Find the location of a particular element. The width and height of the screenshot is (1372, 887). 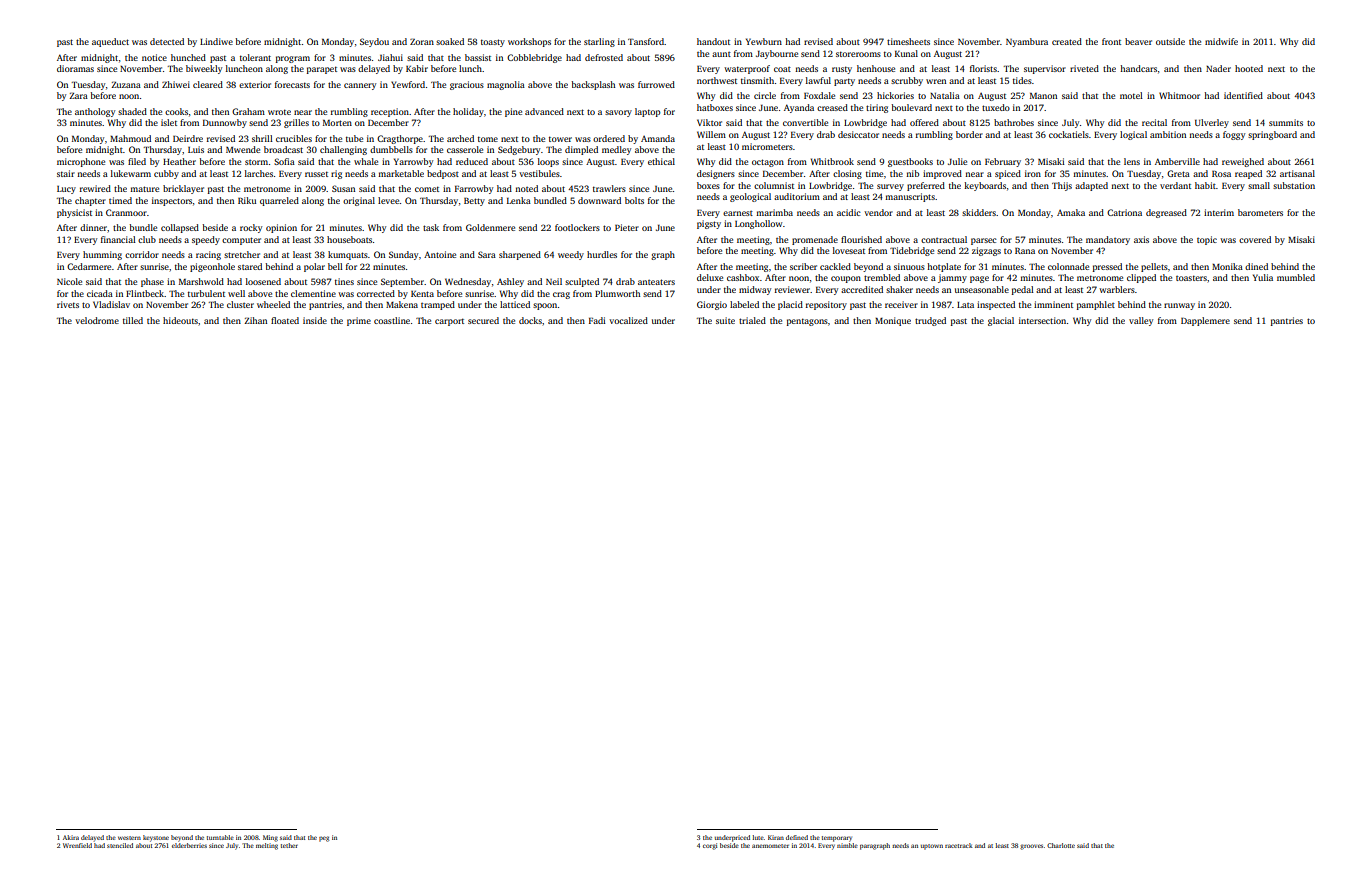

Fadi is located at coordinates (597, 320).
